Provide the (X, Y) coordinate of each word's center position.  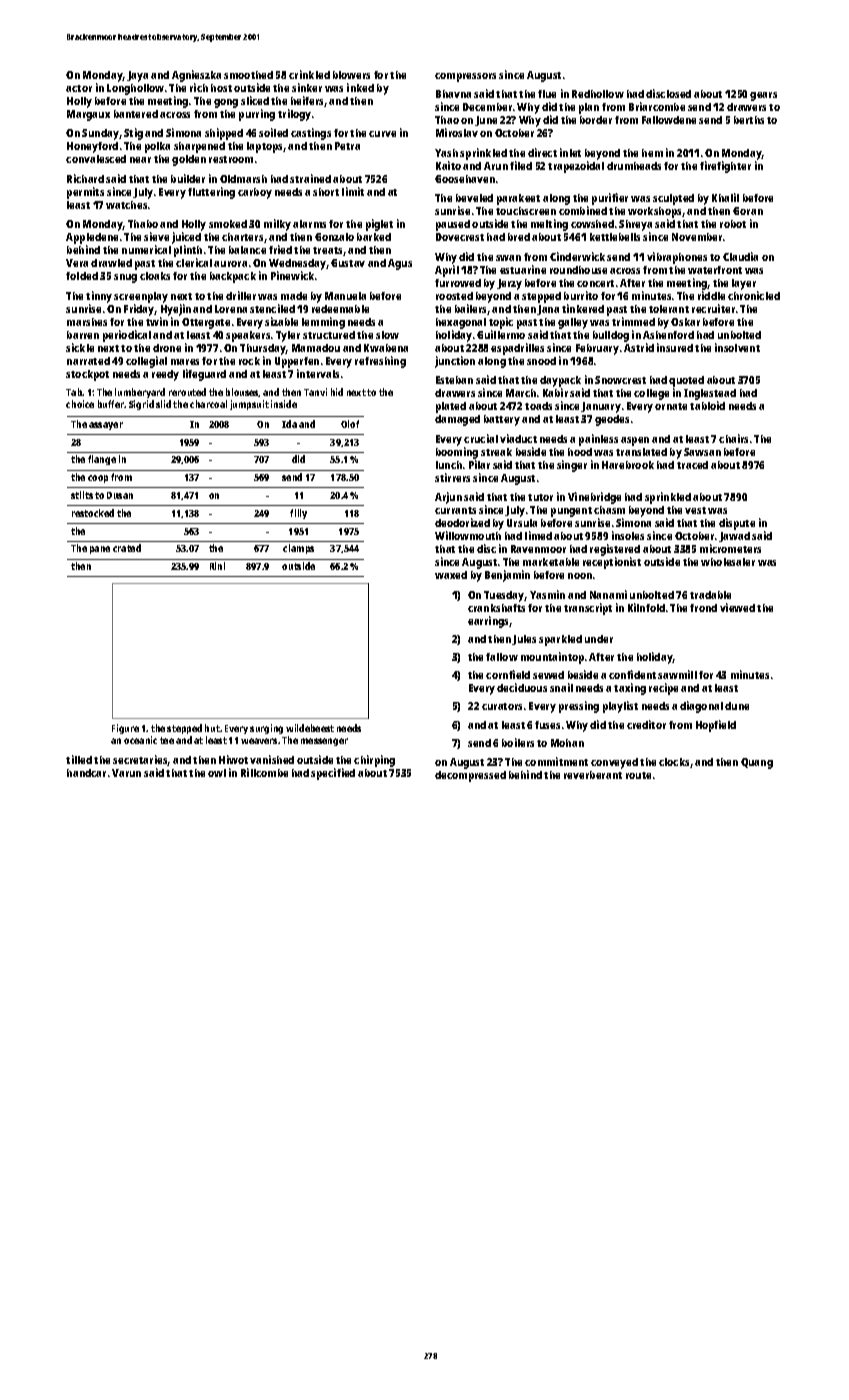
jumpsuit (249, 405)
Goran (748, 211)
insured (675, 347)
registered (615, 550)
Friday (139, 310)
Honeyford (92, 147)
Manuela (345, 296)
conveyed (614, 763)
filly (298, 514)
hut (212, 728)
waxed (451, 575)
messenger (324, 742)
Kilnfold (646, 607)
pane (100, 550)
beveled (474, 198)
